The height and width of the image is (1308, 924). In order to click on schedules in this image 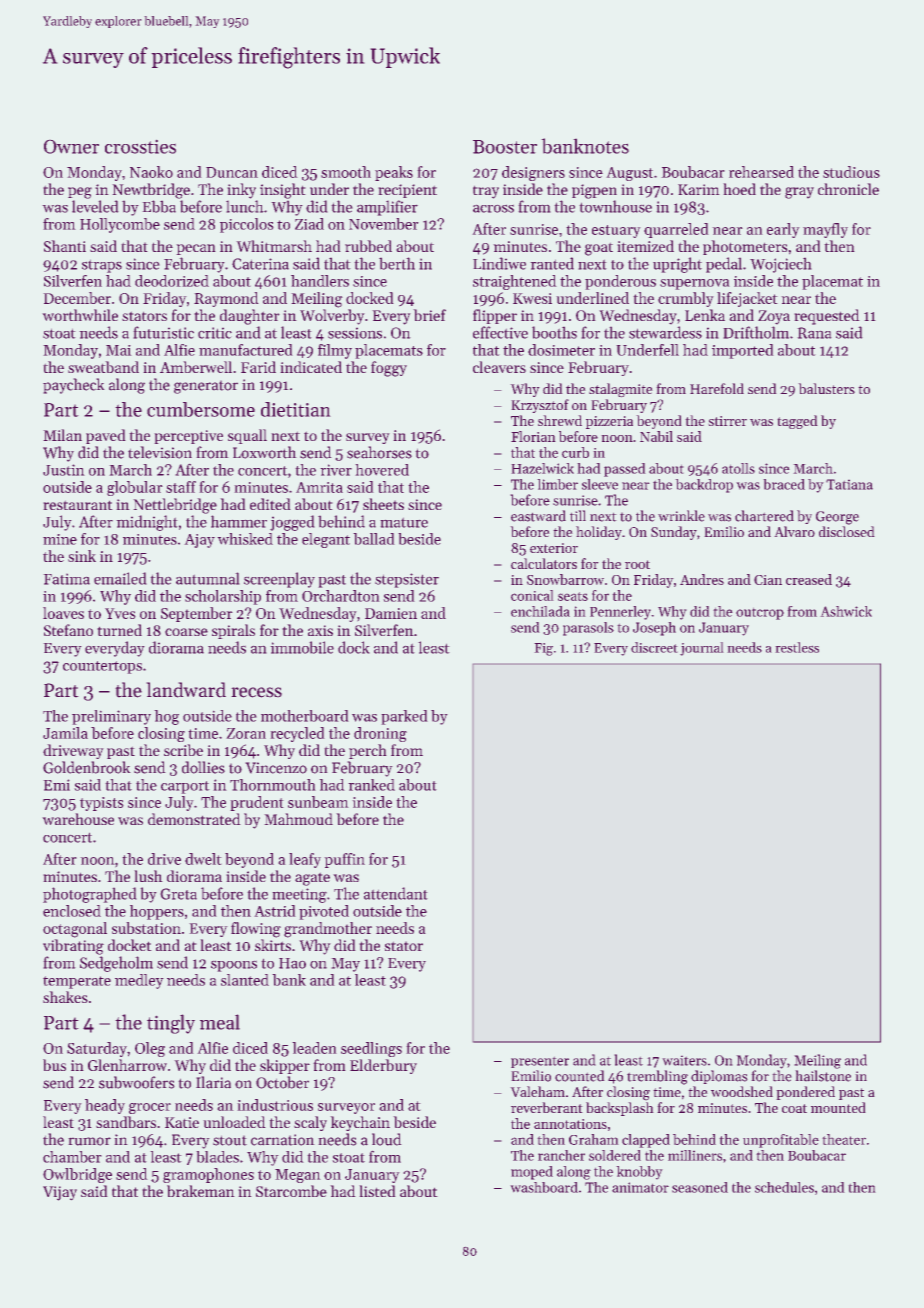, I will do `click(784, 1187)`.
